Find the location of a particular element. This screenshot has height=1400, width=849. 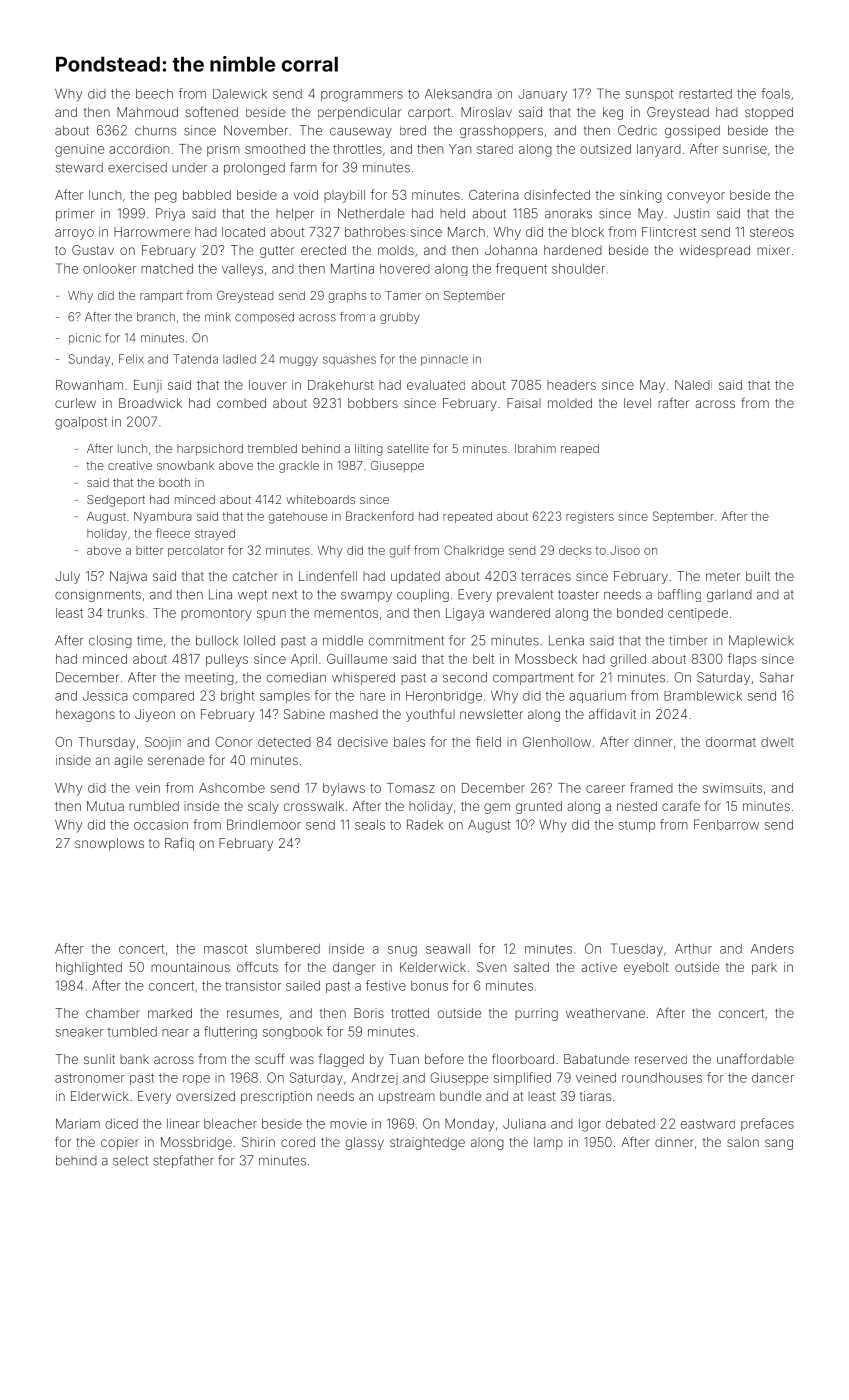

Jisoo is located at coordinates (625, 550).
